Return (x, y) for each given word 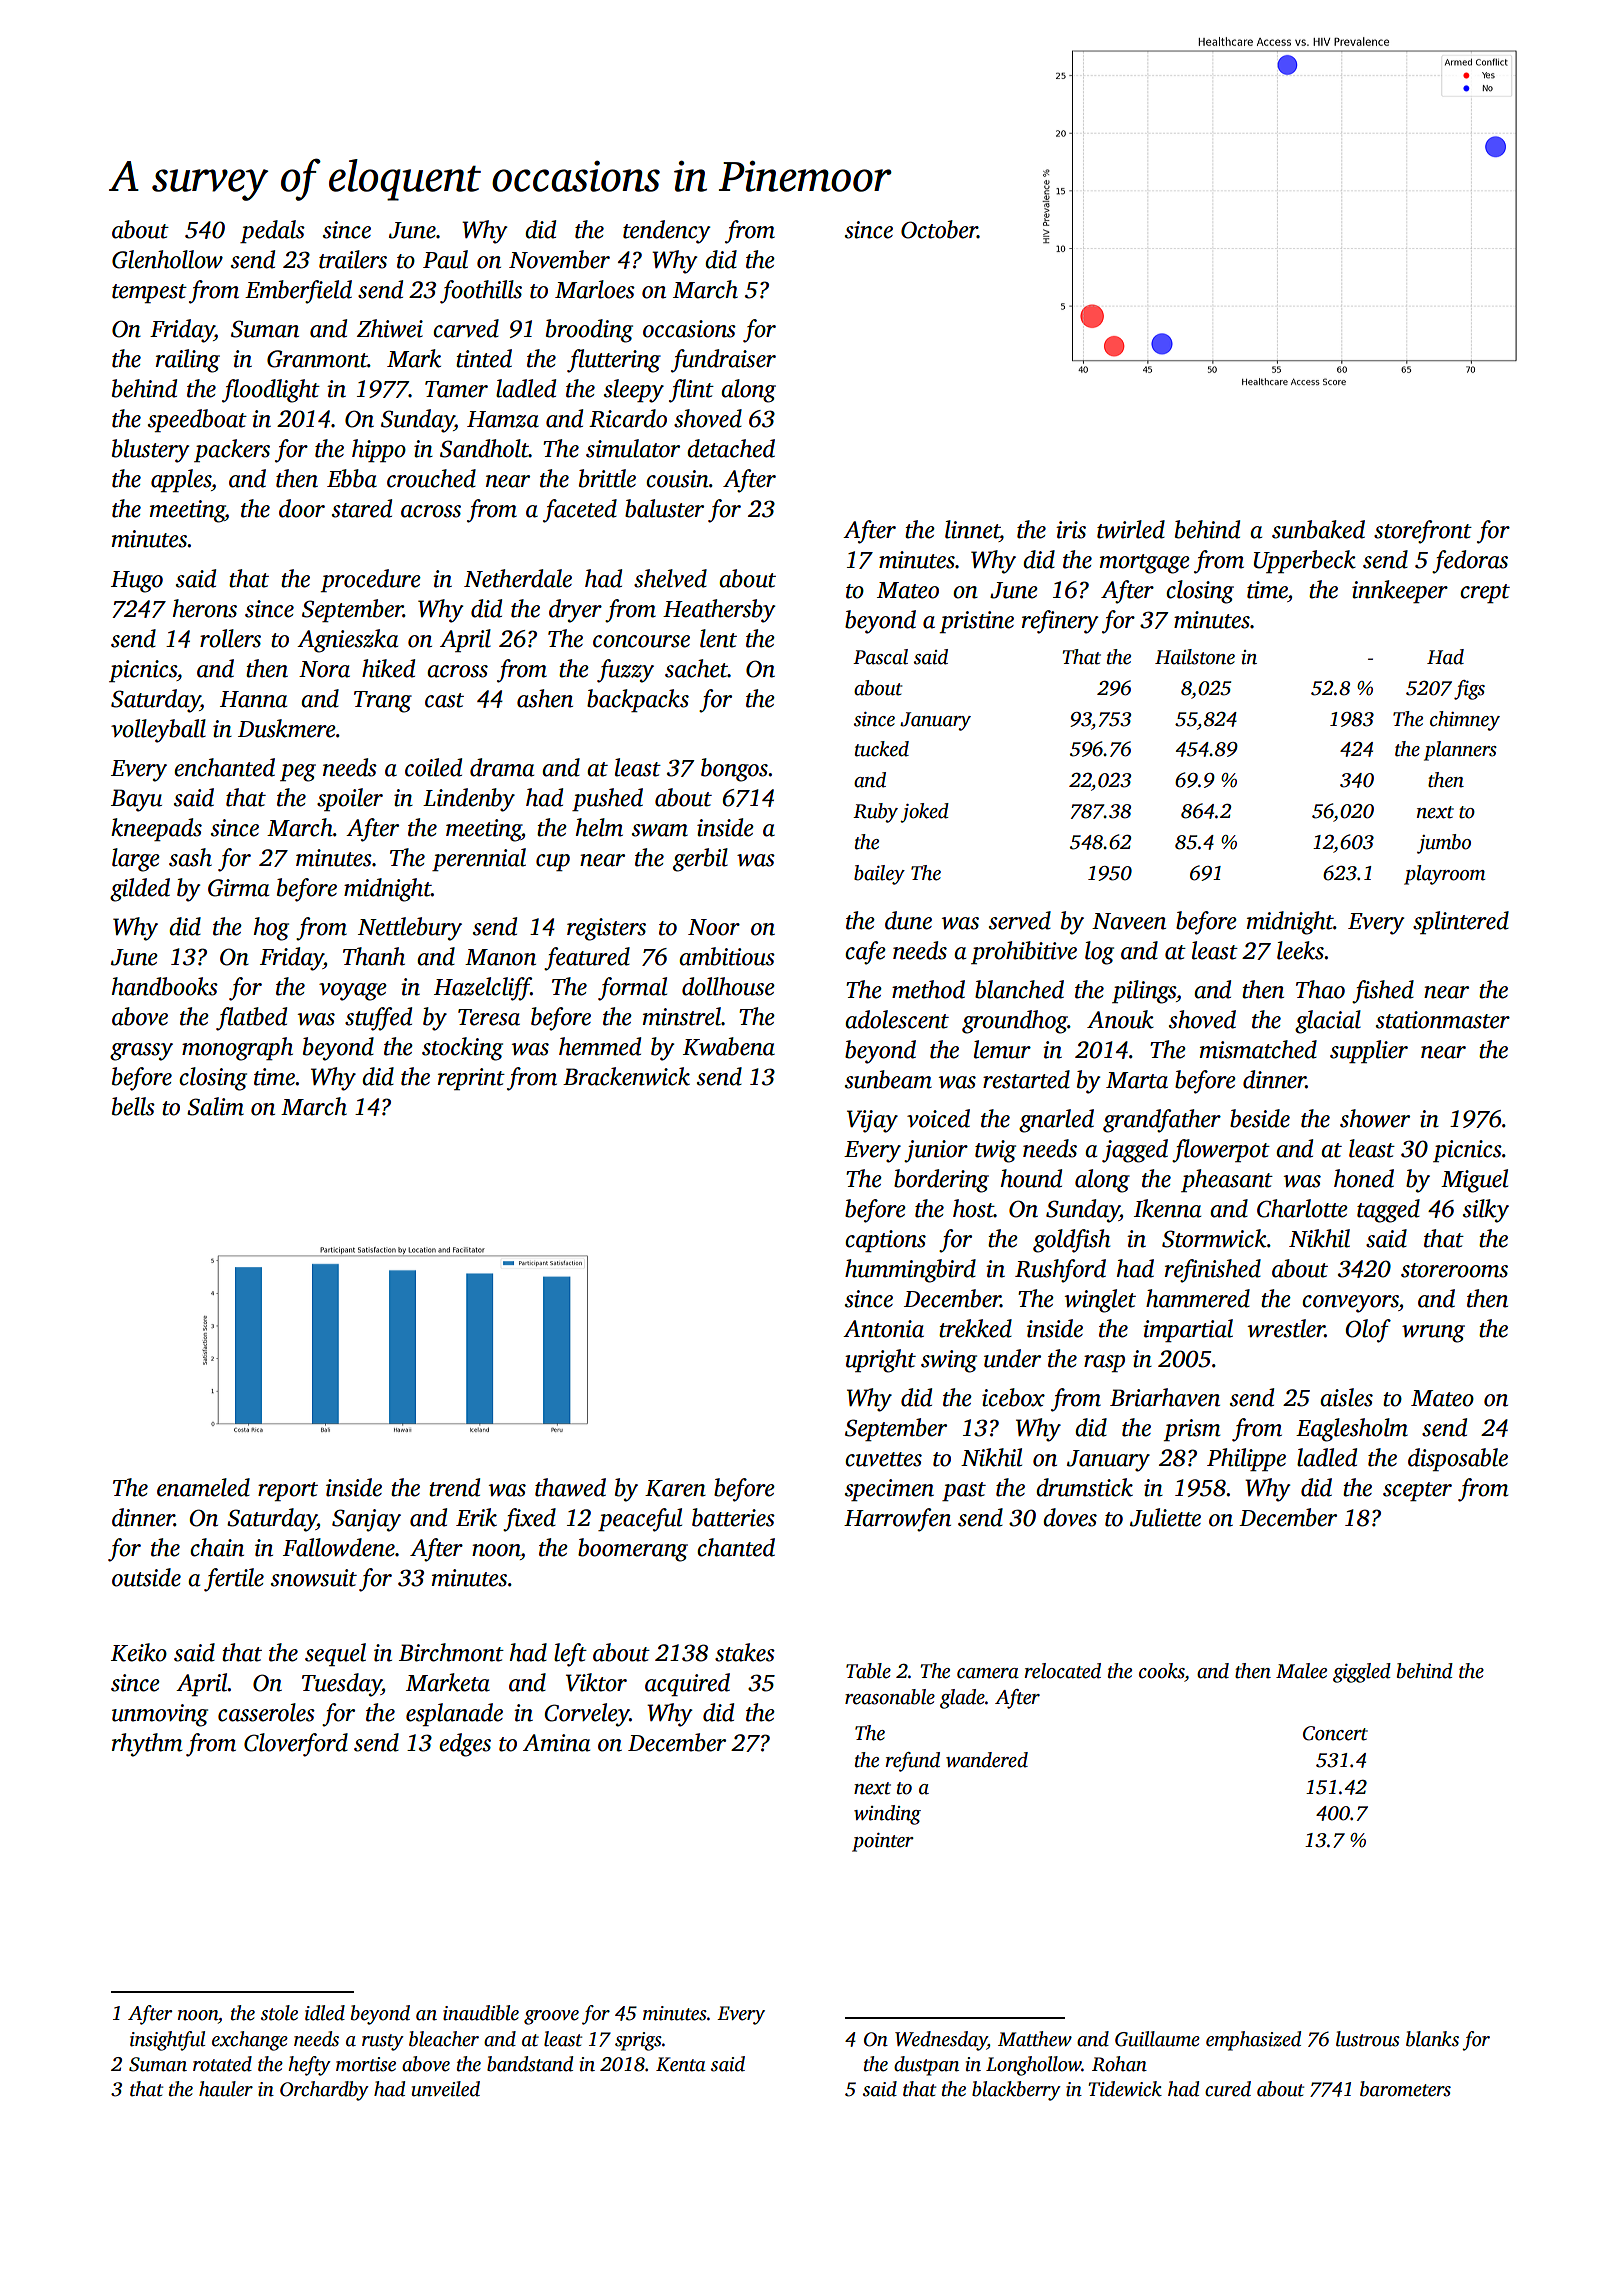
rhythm (147, 1745)
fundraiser (723, 361)
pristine (977, 622)
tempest (149, 293)
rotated (222, 2064)
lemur (1002, 1049)
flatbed (251, 1019)
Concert (1335, 1733)
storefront (1423, 532)
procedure (371, 580)
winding (887, 1815)
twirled (1131, 529)
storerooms (1454, 1270)
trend (454, 1487)
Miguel (1474, 1181)
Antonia (883, 1329)
